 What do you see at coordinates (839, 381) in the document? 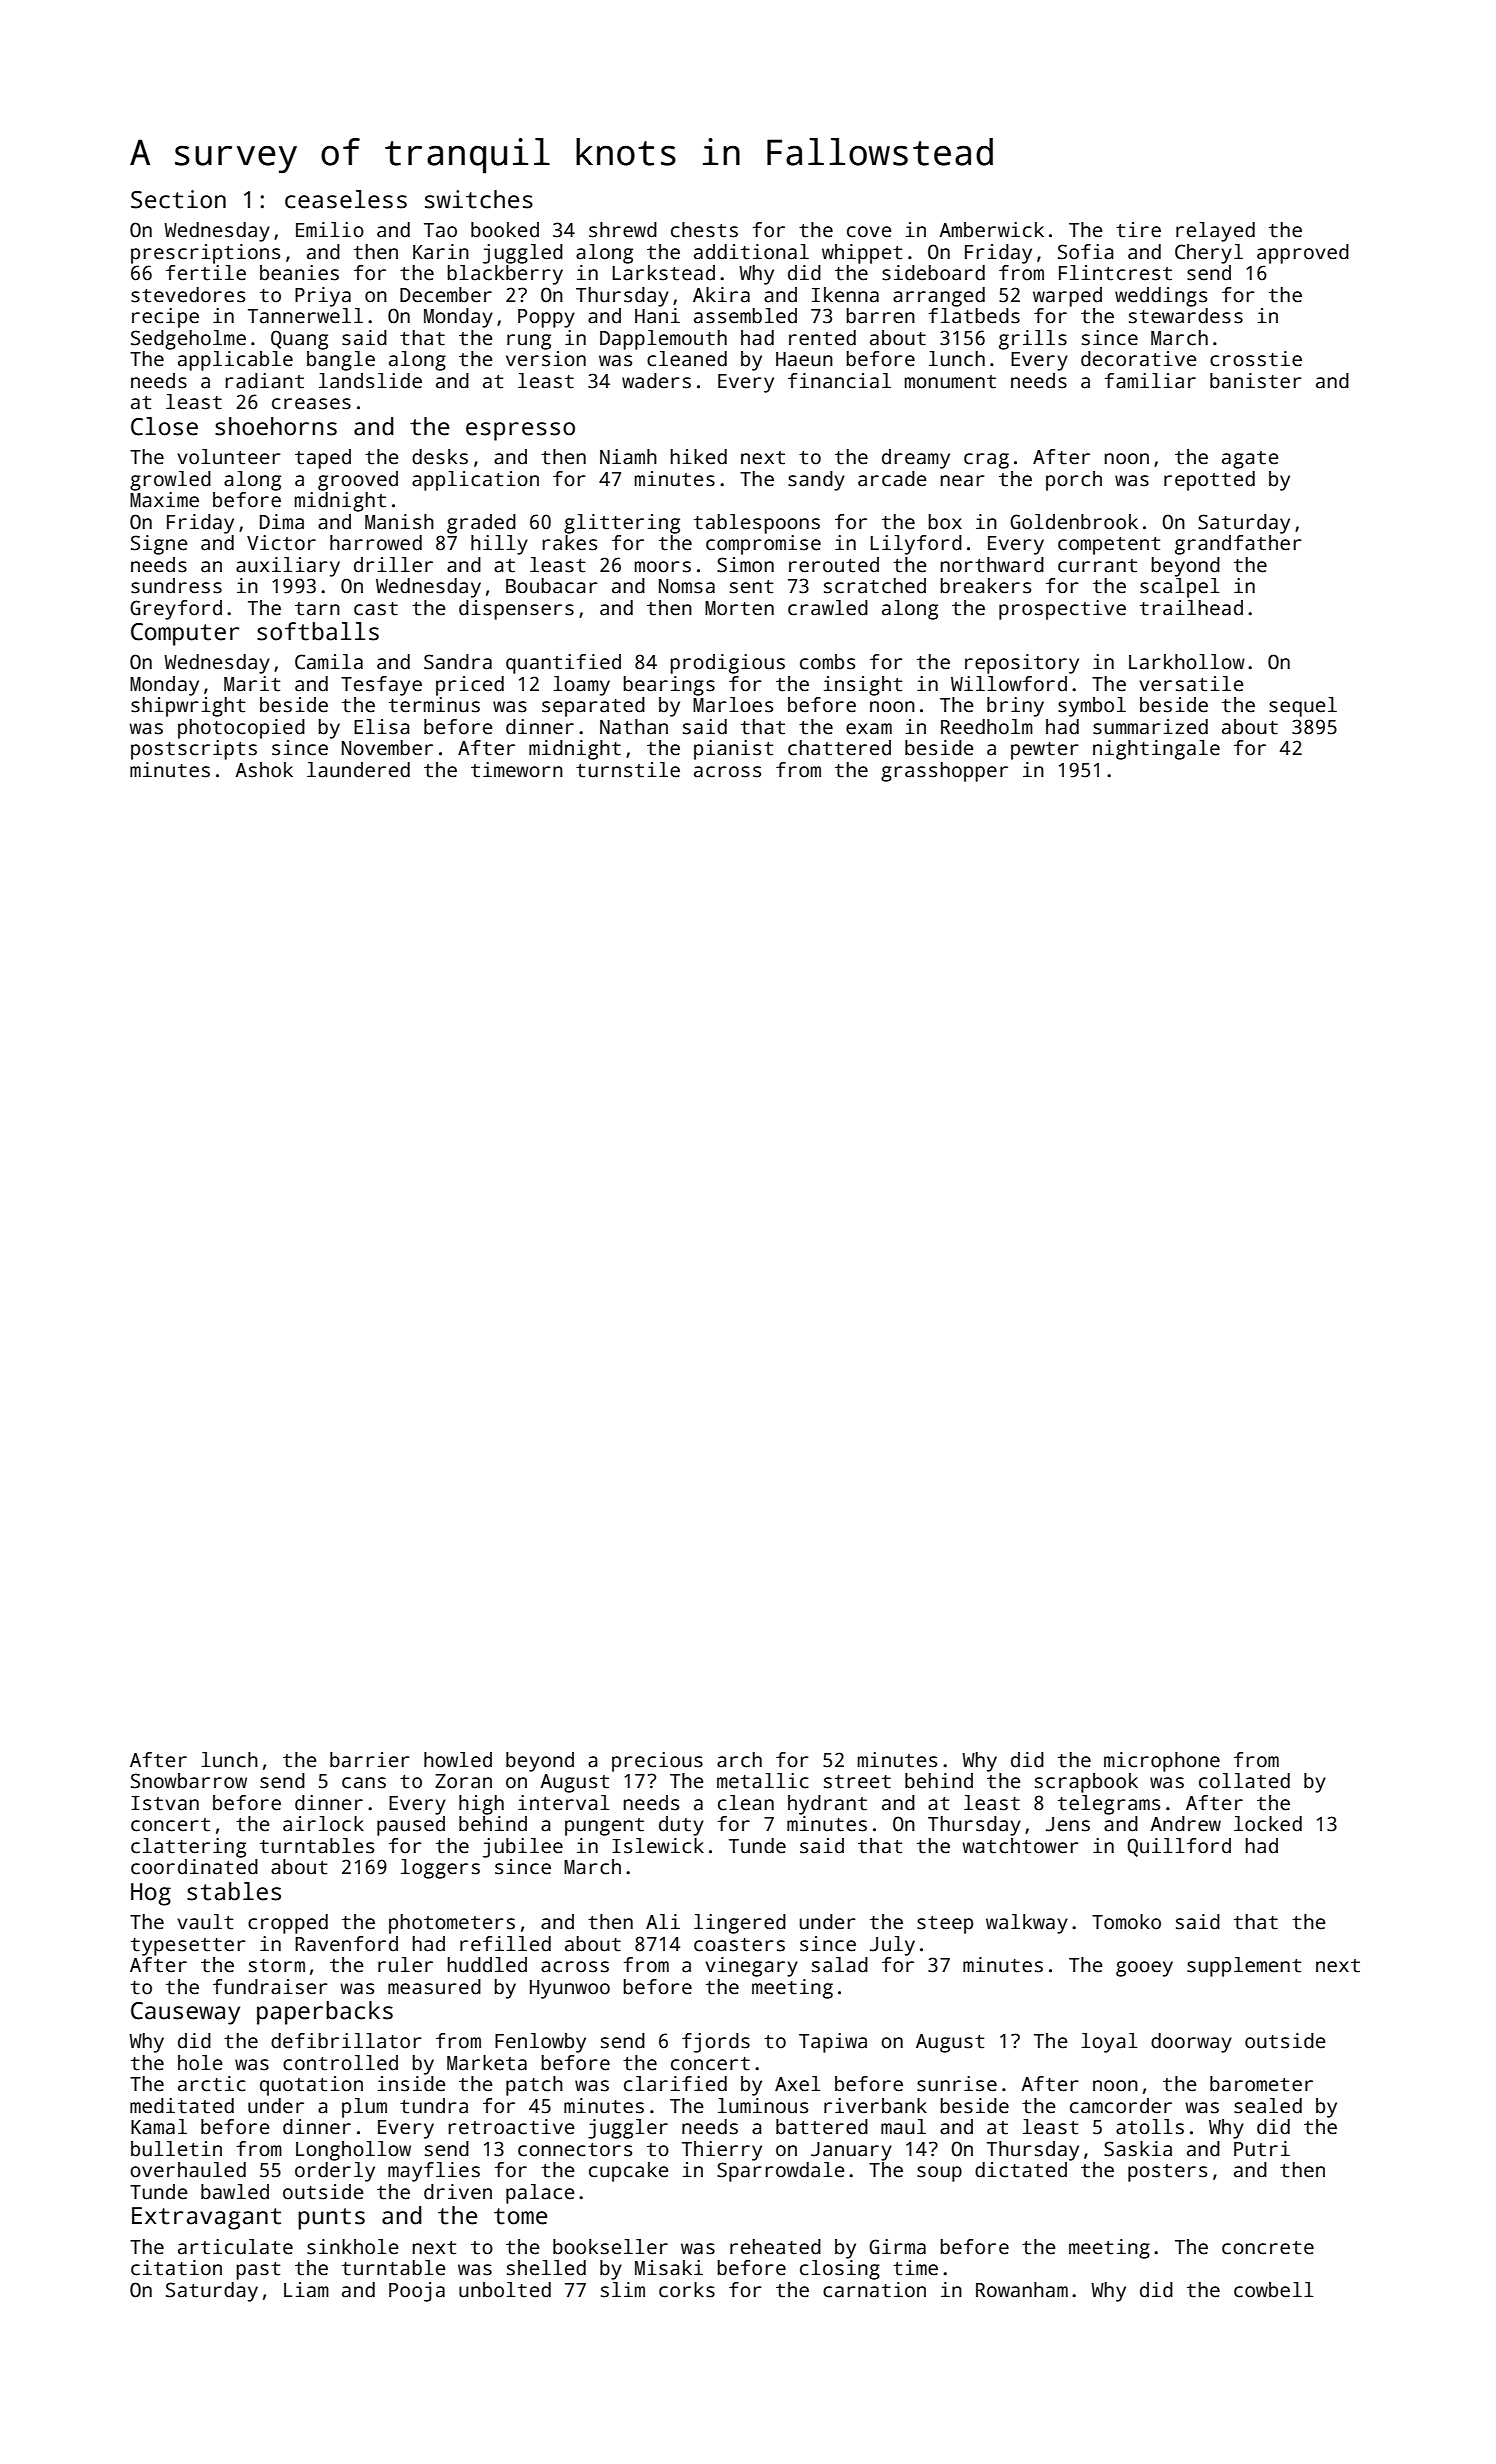
I see `financial` at bounding box center [839, 381].
